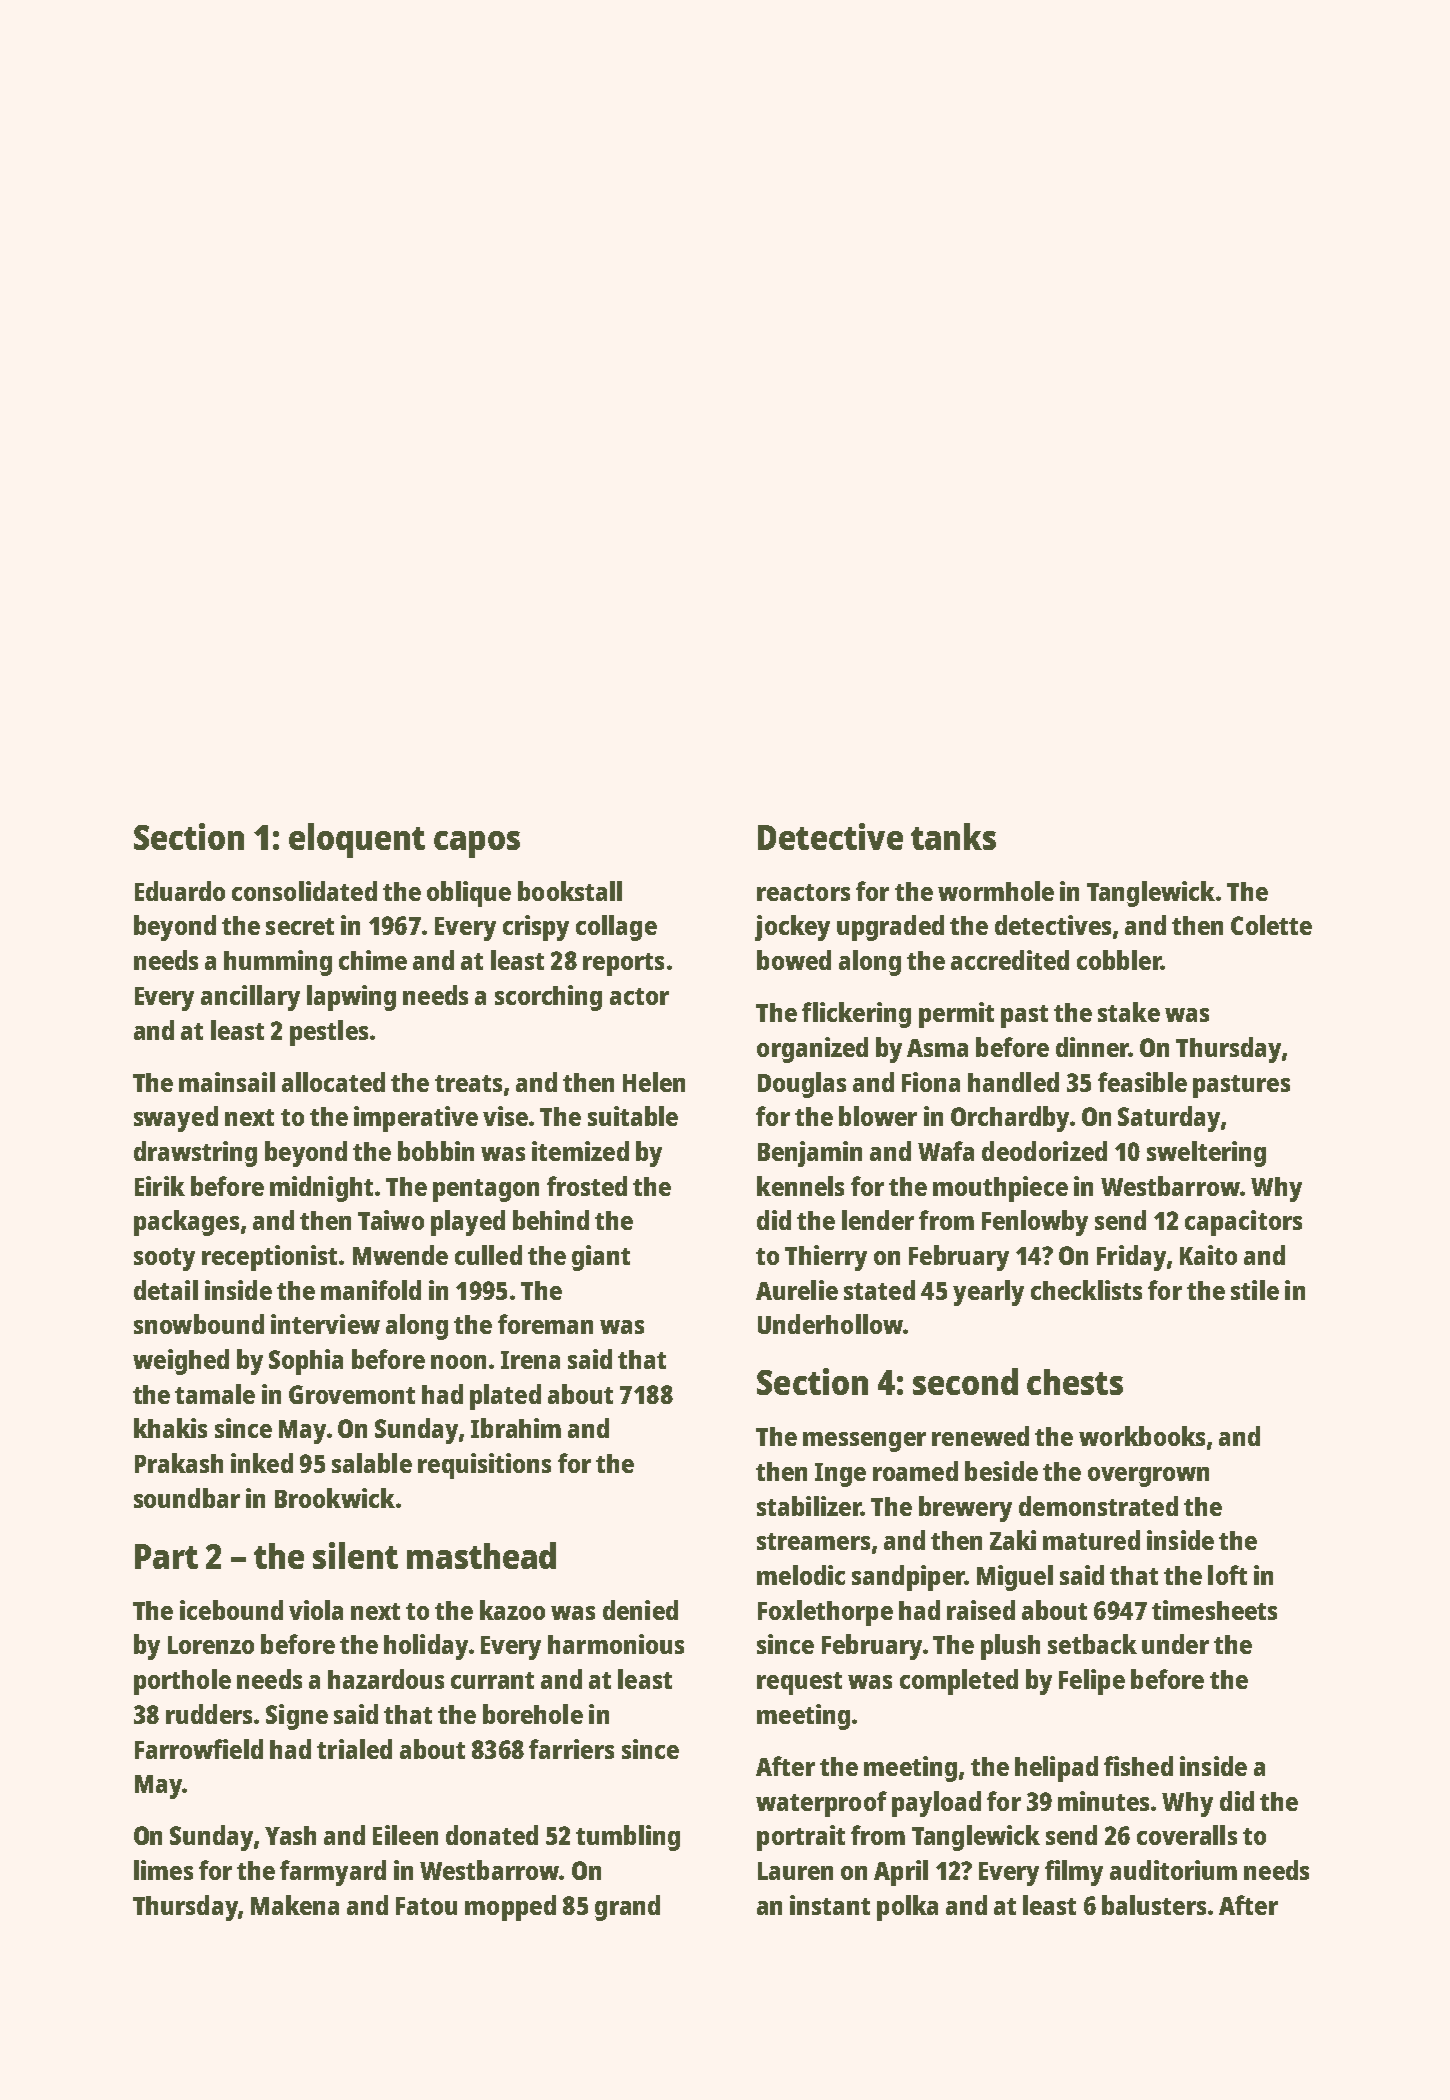  I want to click on plated, so click(505, 1397).
